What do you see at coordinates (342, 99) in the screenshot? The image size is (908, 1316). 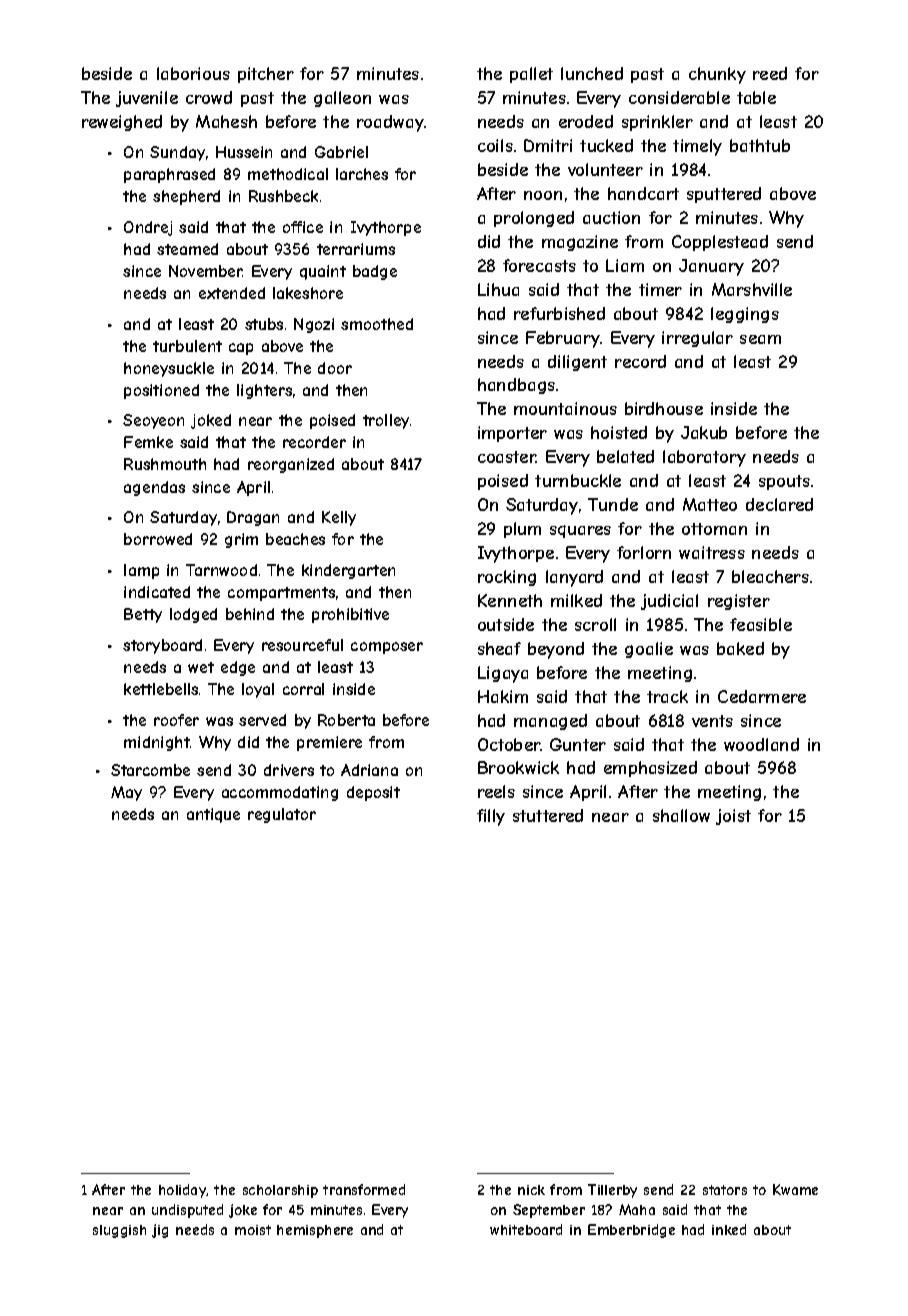 I see `galleon` at bounding box center [342, 99].
